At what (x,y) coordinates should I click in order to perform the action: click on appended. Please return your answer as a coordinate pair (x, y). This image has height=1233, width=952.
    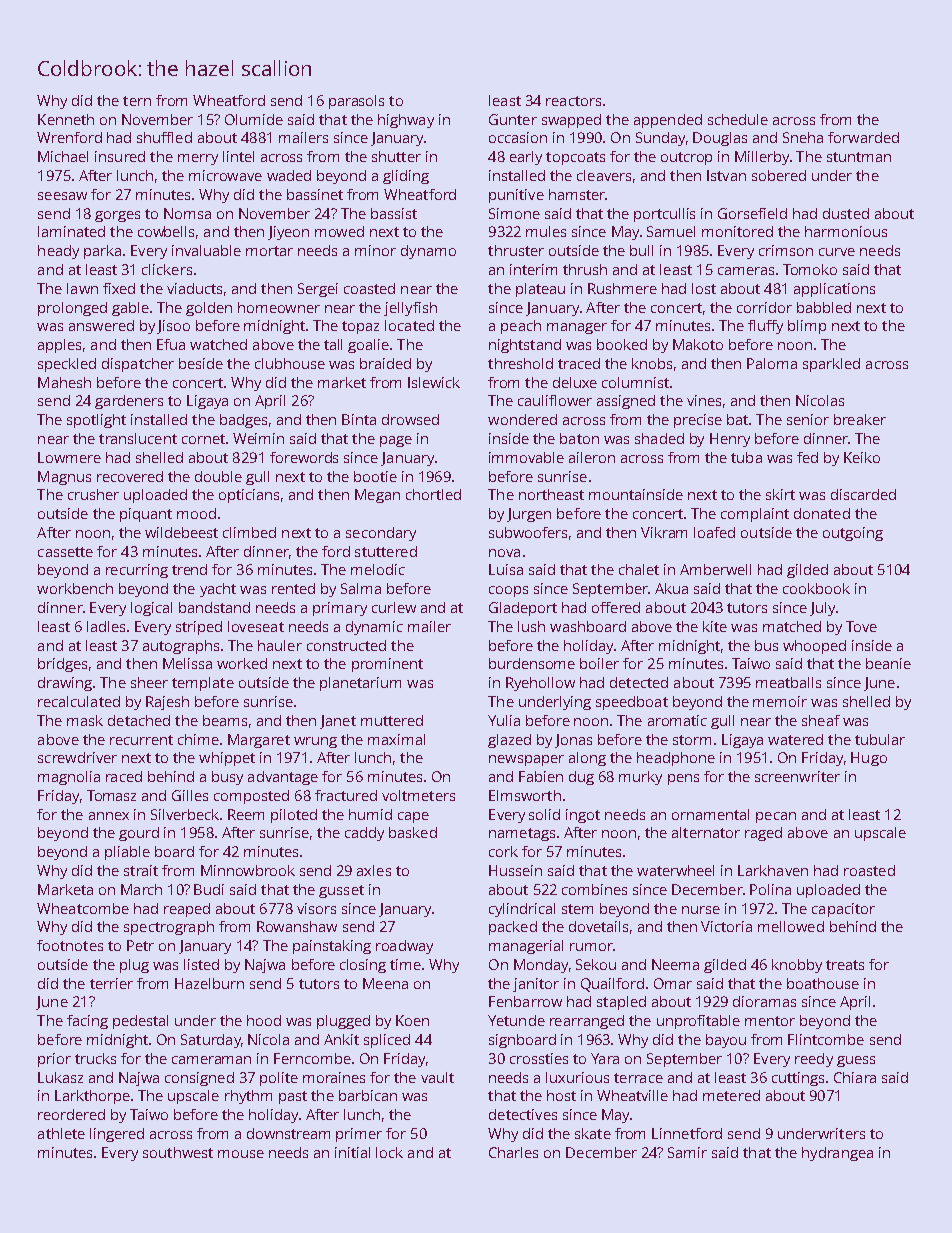
    Looking at the image, I should click on (668, 121).
